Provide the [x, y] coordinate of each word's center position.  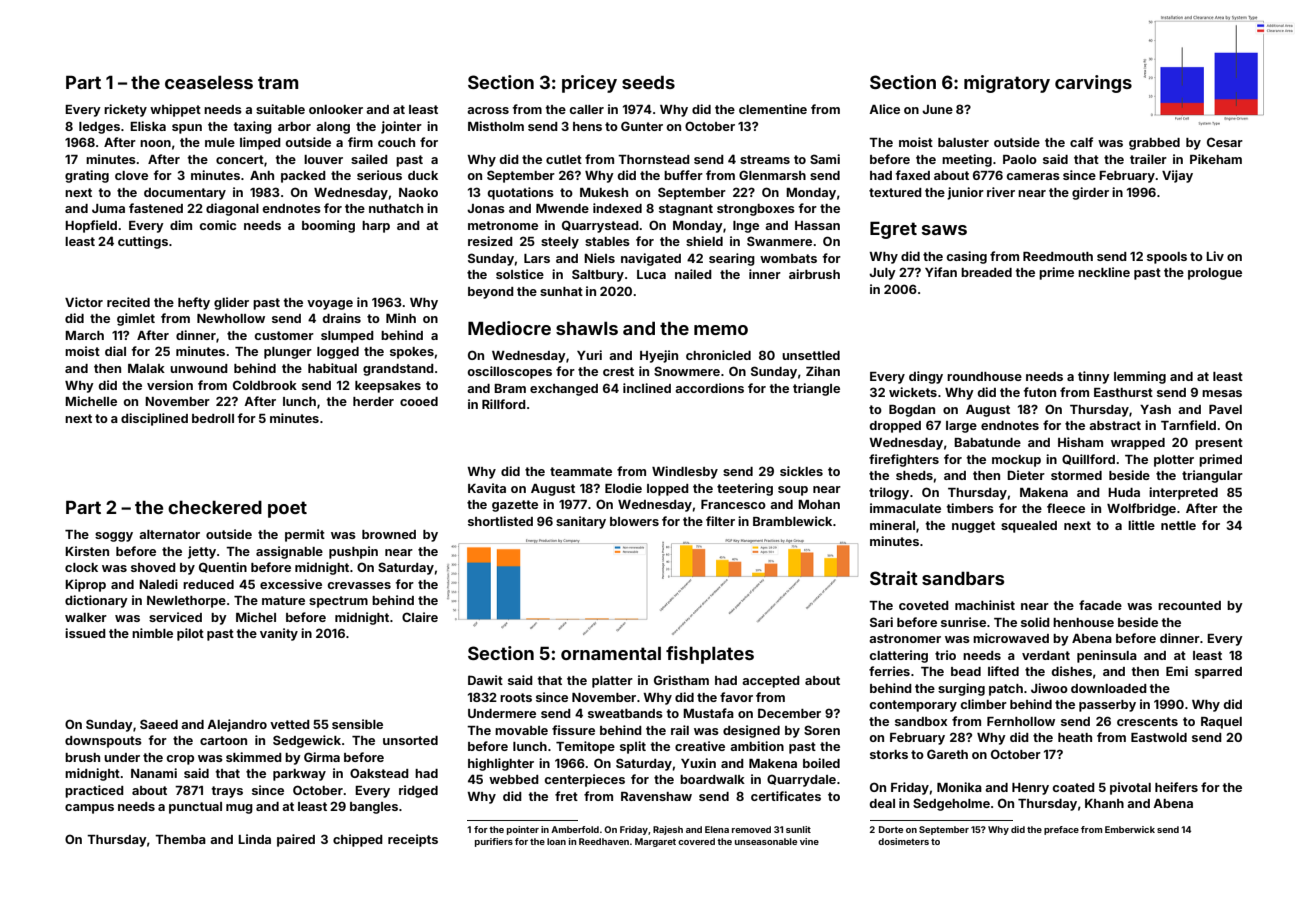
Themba [180, 839]
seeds [648, 82]
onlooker [336, 109]
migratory [1007, 84]
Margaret [655, 842]
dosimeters [903, 841]
